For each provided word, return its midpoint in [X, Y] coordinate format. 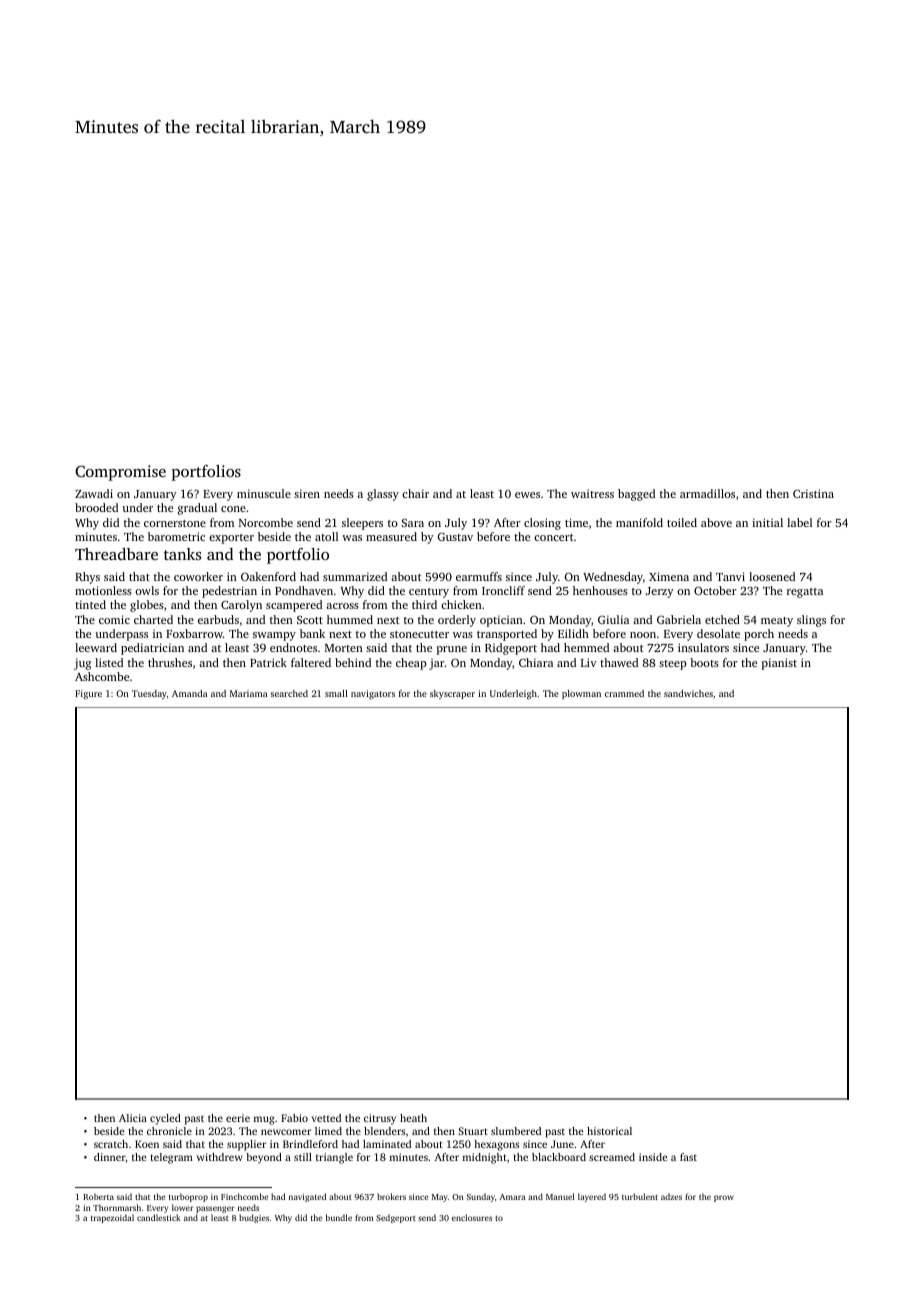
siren [307, 493]
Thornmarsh [117, 1207]
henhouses [600, 590]
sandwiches [688, 693]
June [562, 1144]
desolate [718, 633]
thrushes [170, 662]
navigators [373, 694]
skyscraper [452, 694]
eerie [238, 1118]
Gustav [455, 537]
